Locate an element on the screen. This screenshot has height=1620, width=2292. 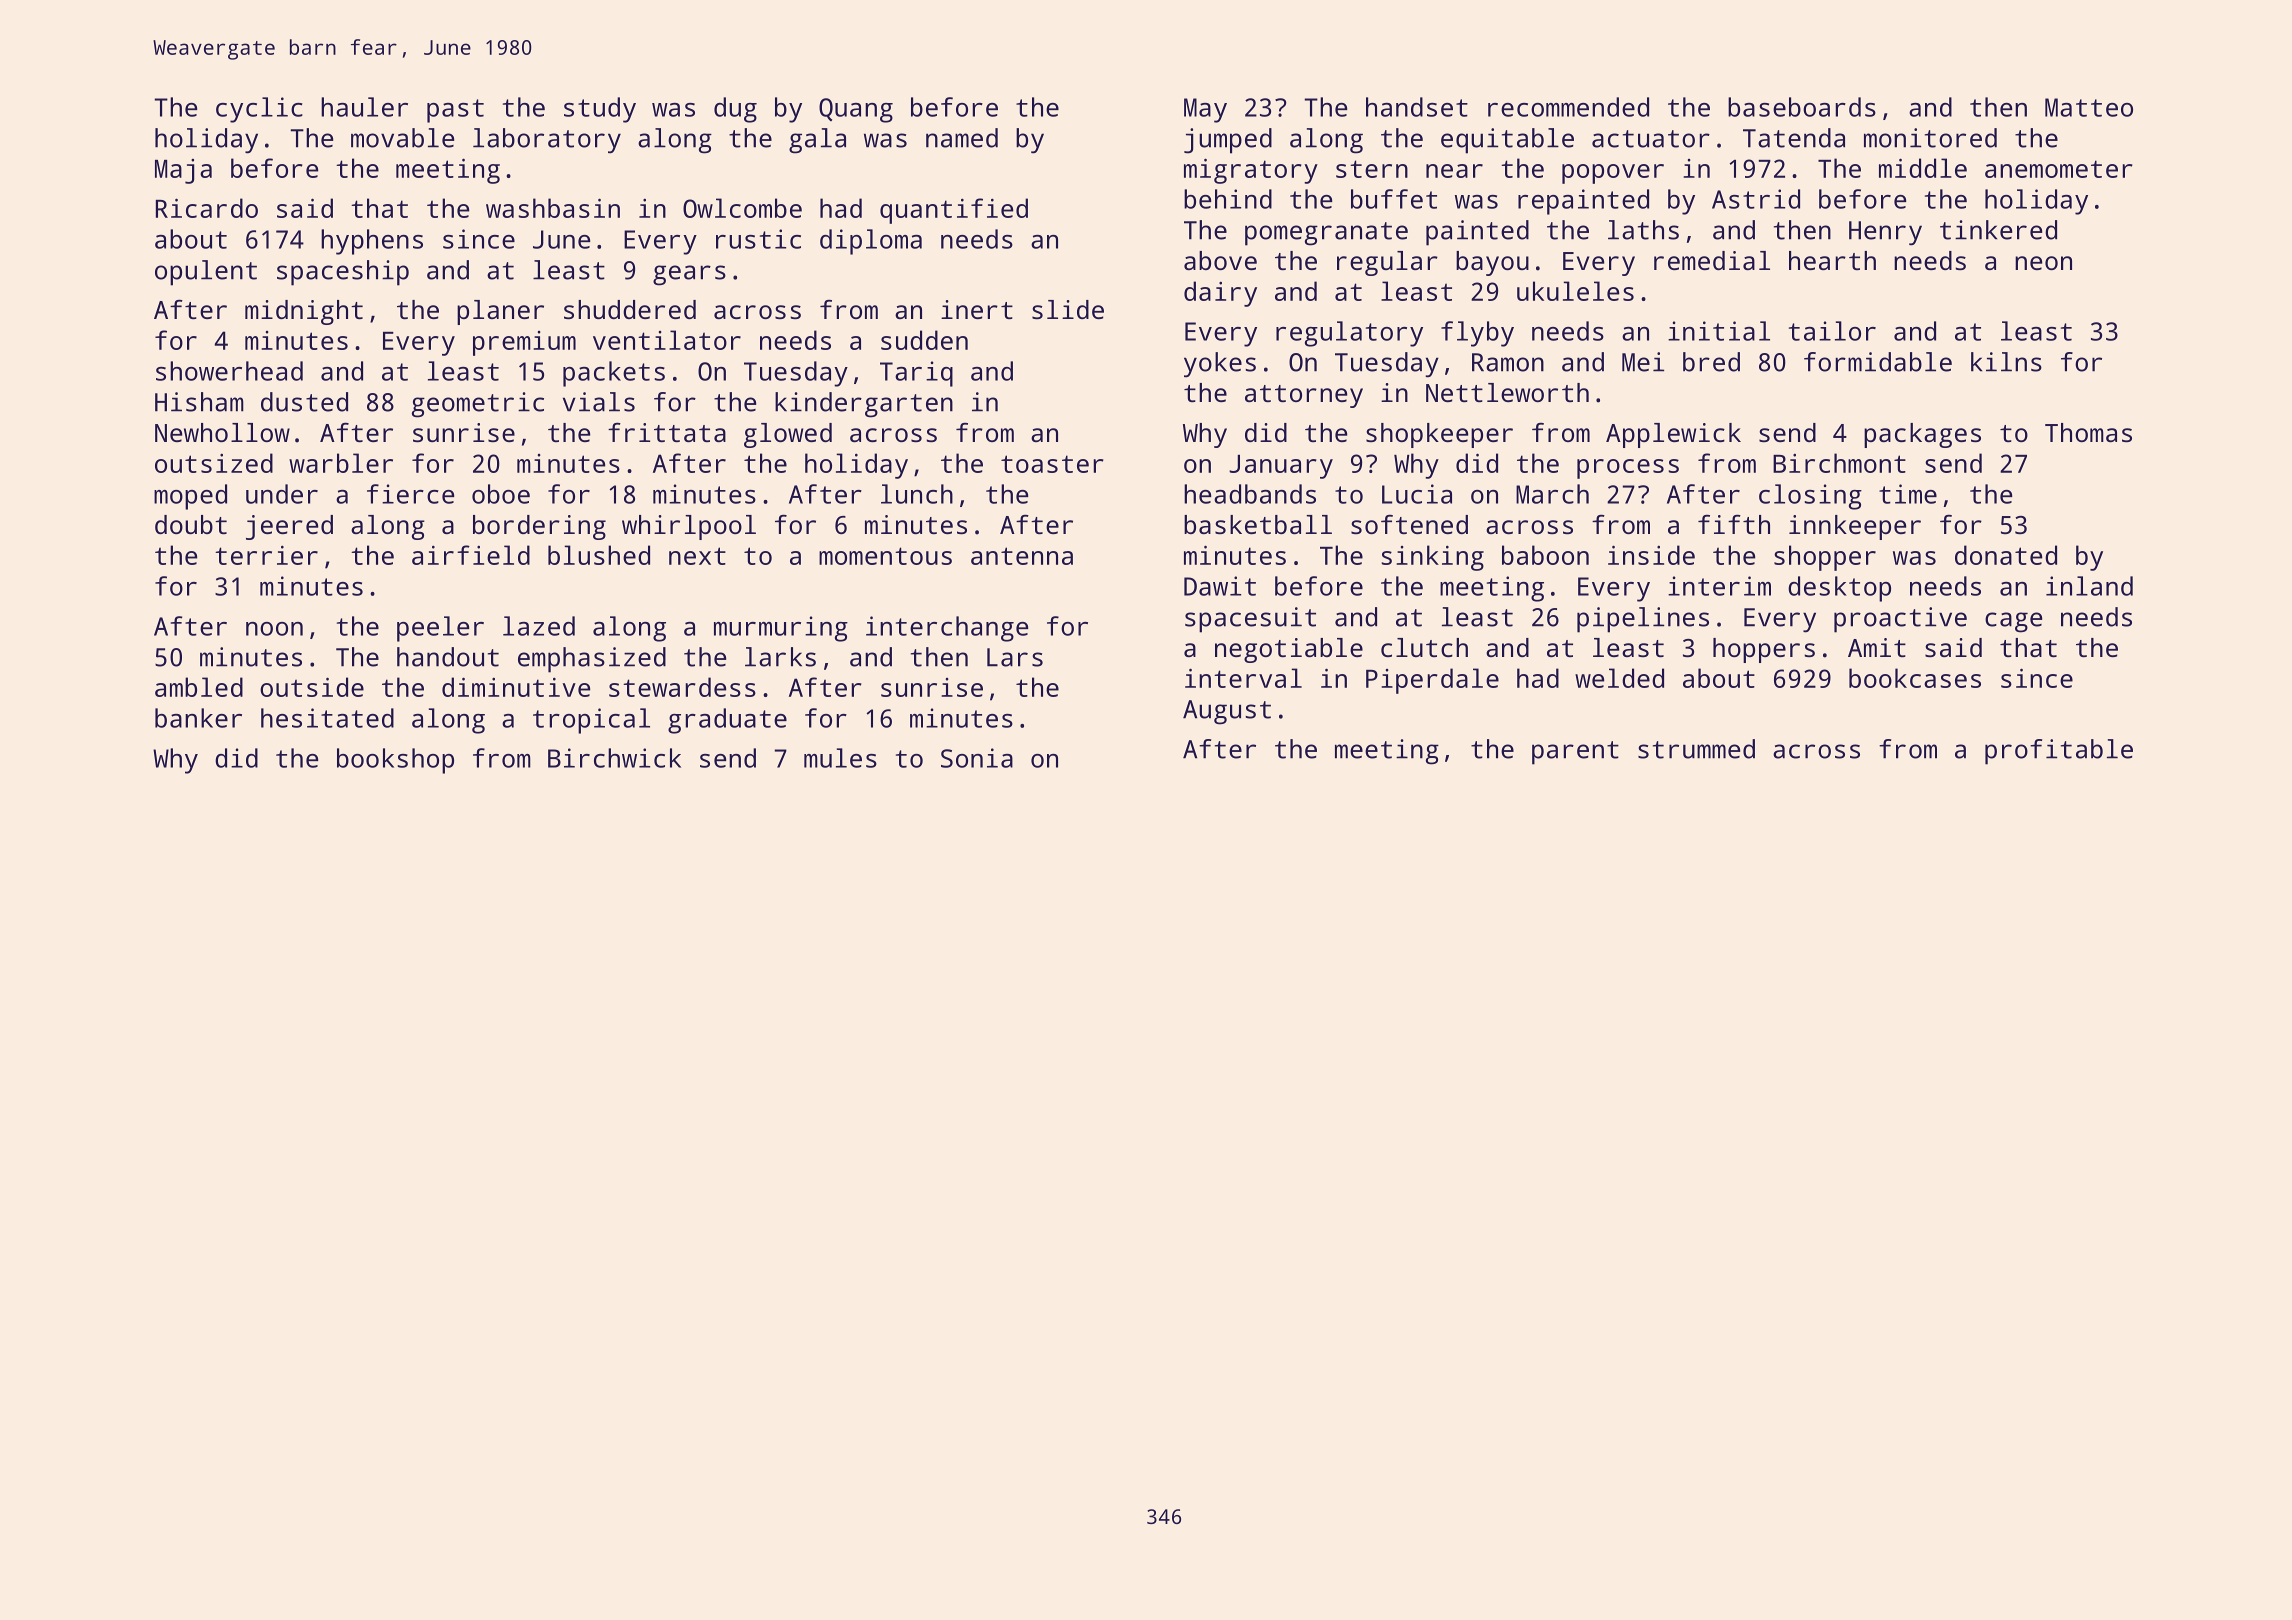
spacesuit is located at coordinates (1250, 620).
